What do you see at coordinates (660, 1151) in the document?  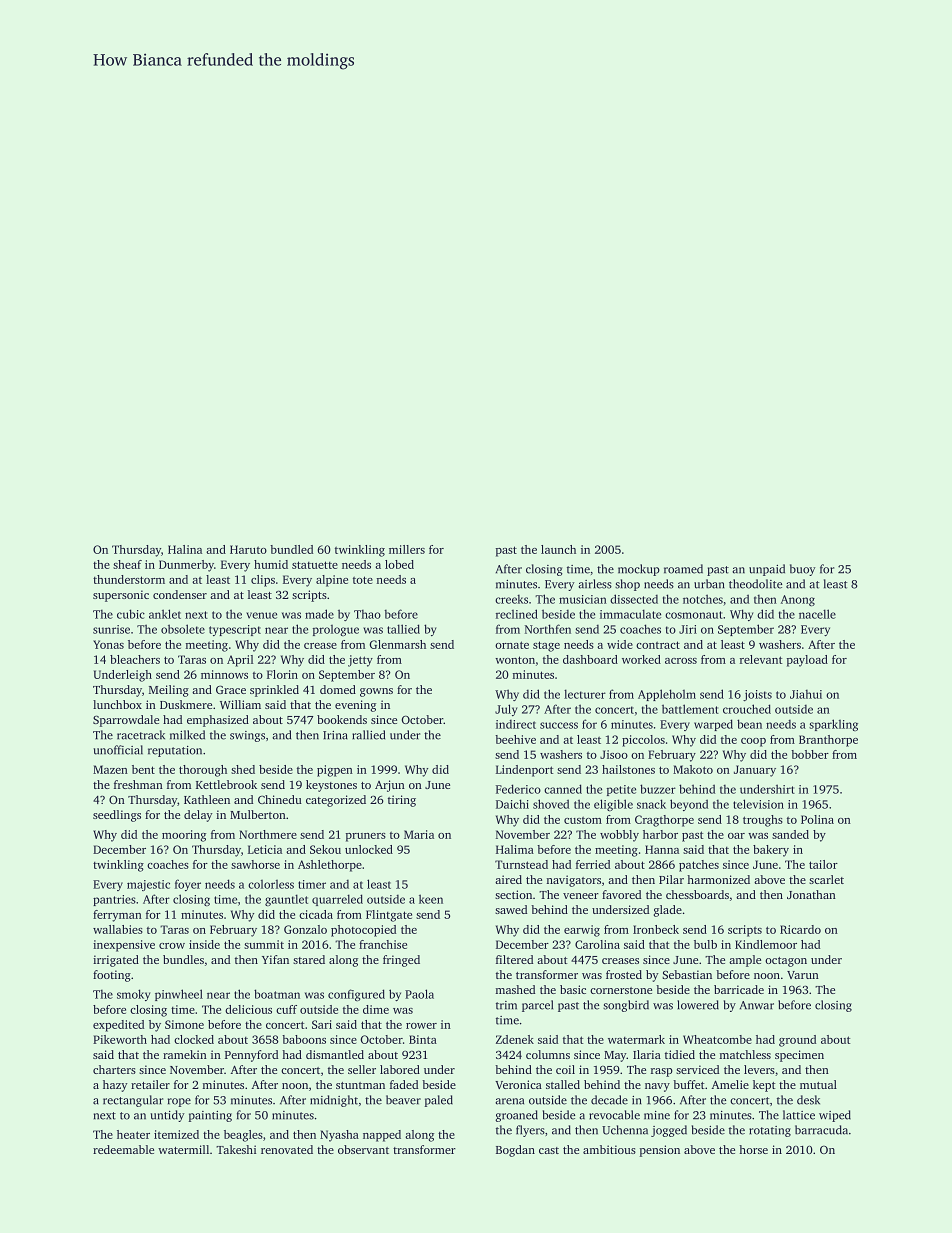 I see `pension` at bounding box center [660, 1151].
